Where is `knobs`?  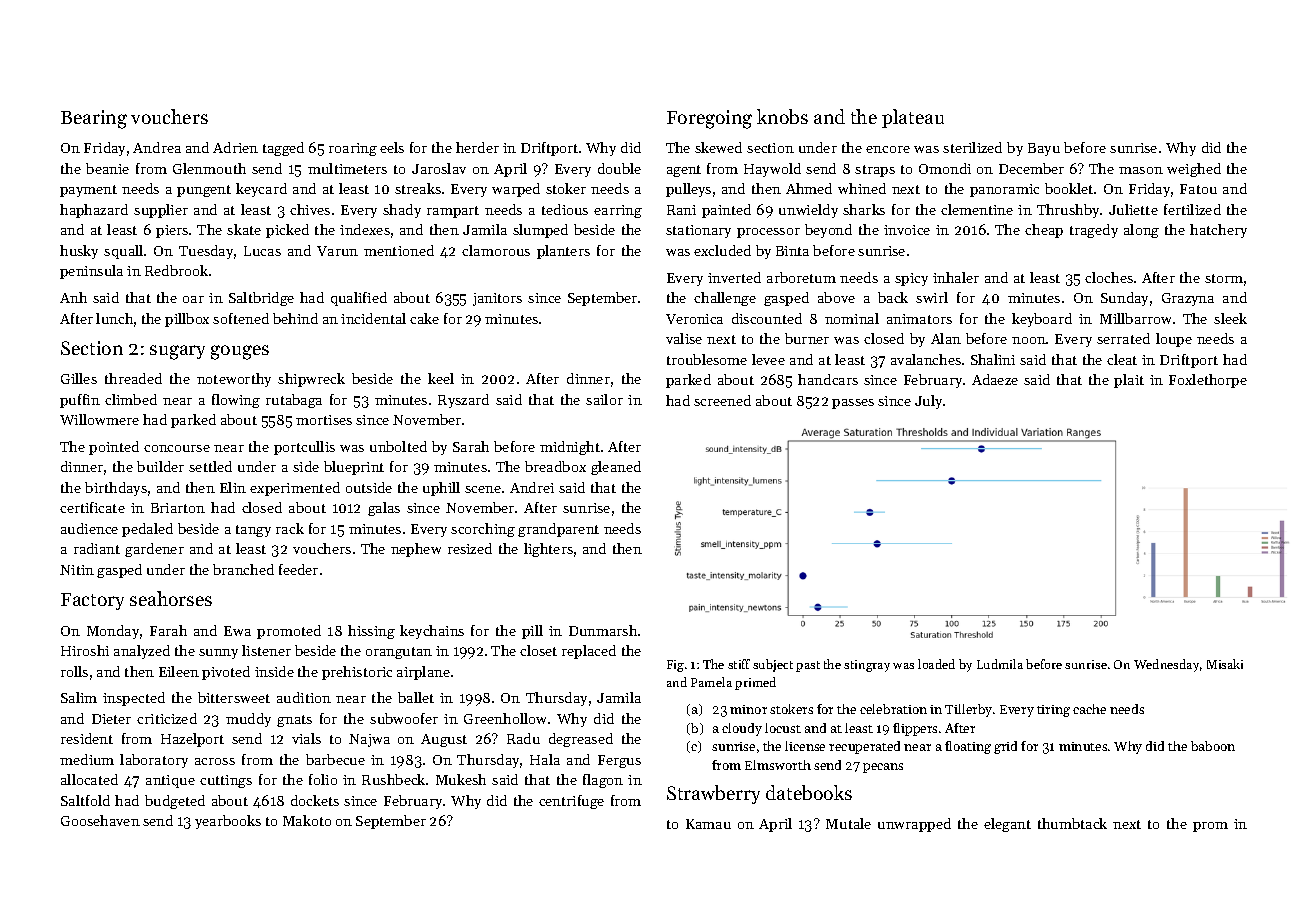
knobs is located at coordinates (782, 116).
